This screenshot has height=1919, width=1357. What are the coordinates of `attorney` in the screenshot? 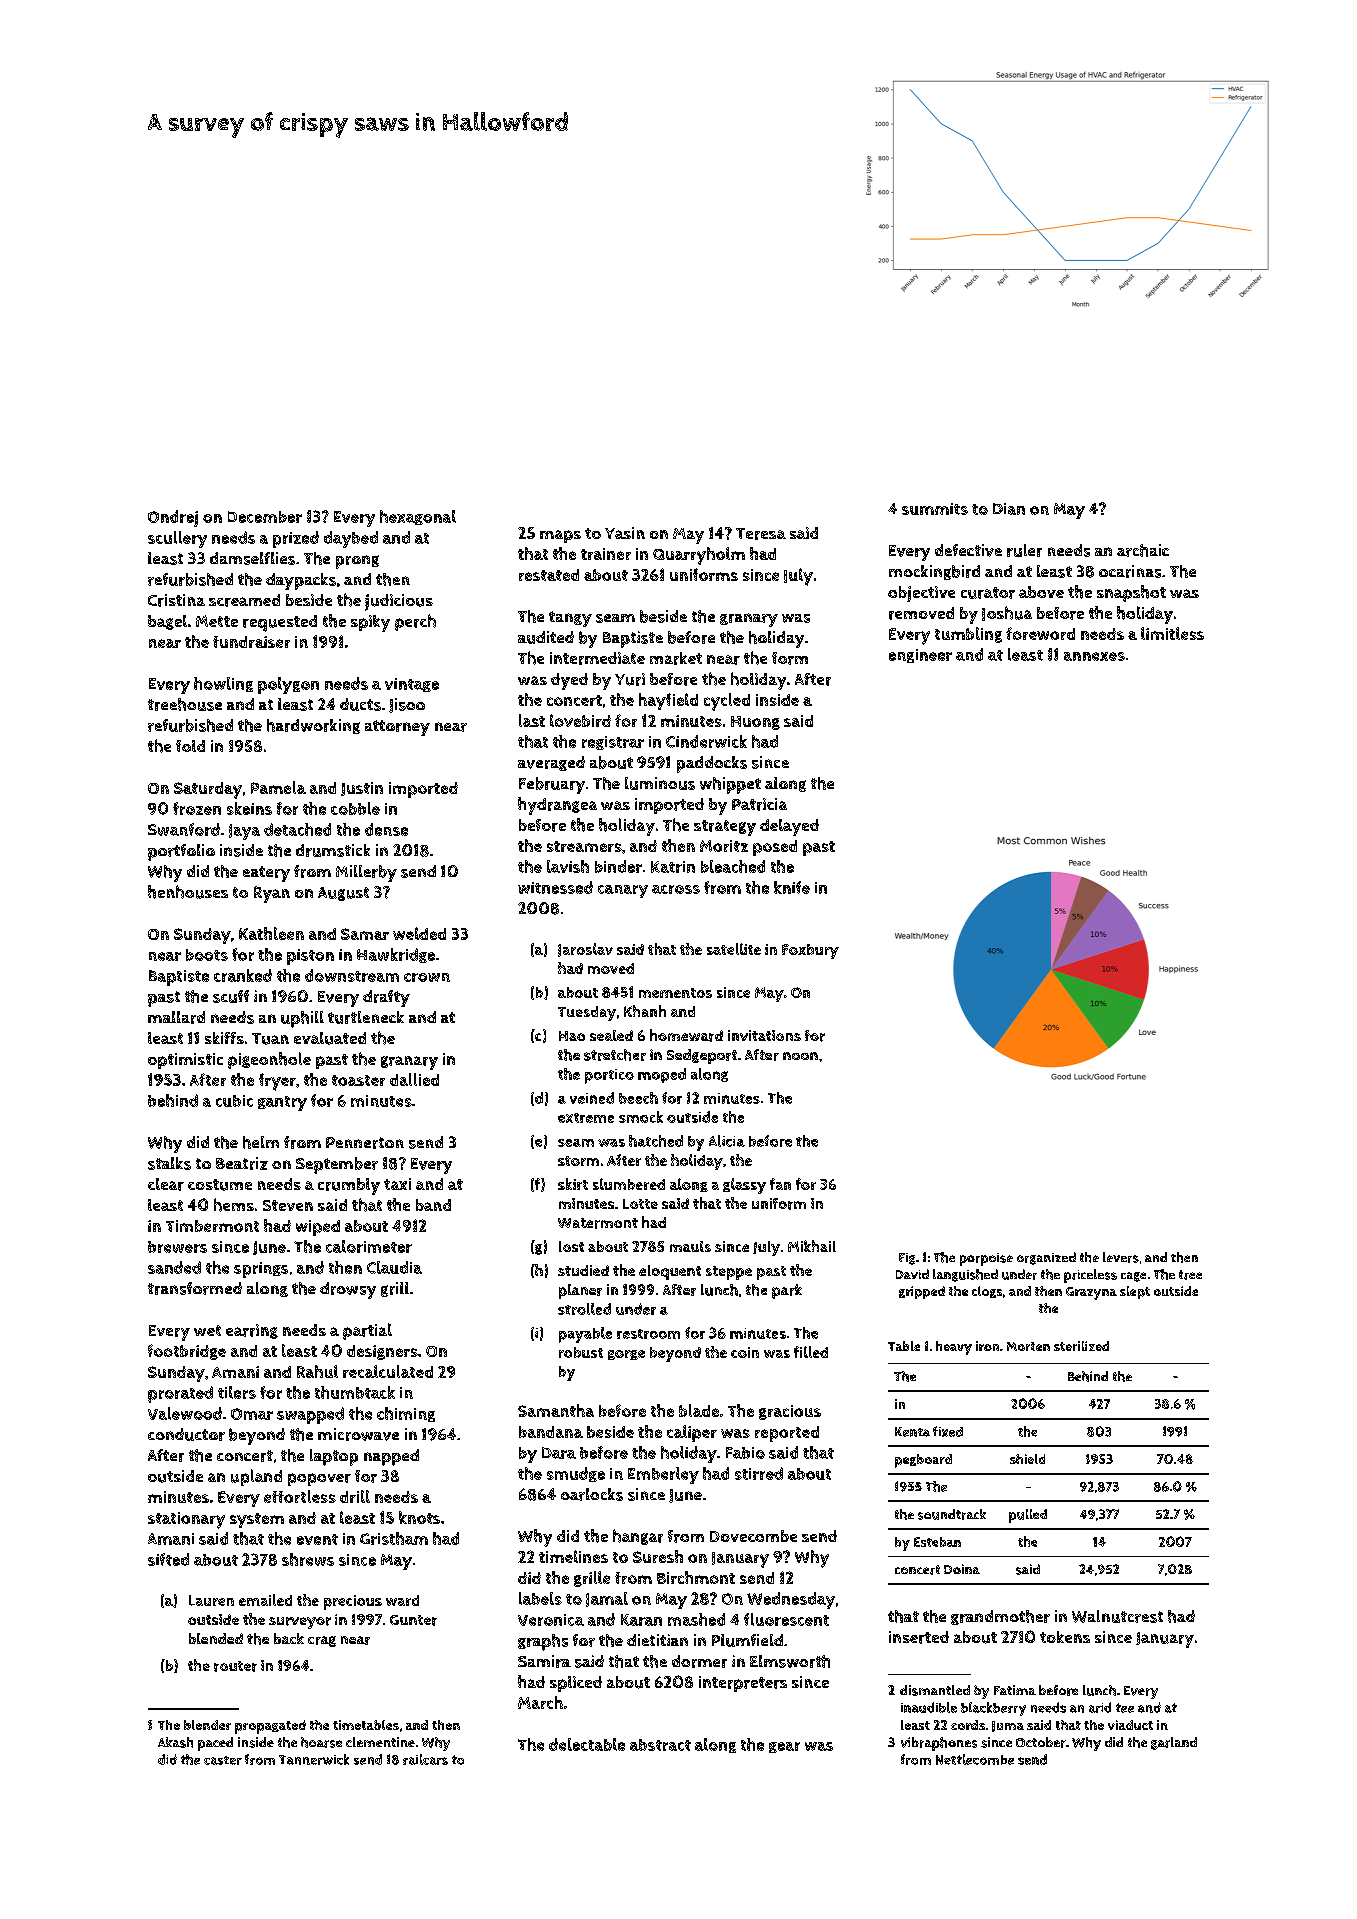 It's located at (397, 728).
